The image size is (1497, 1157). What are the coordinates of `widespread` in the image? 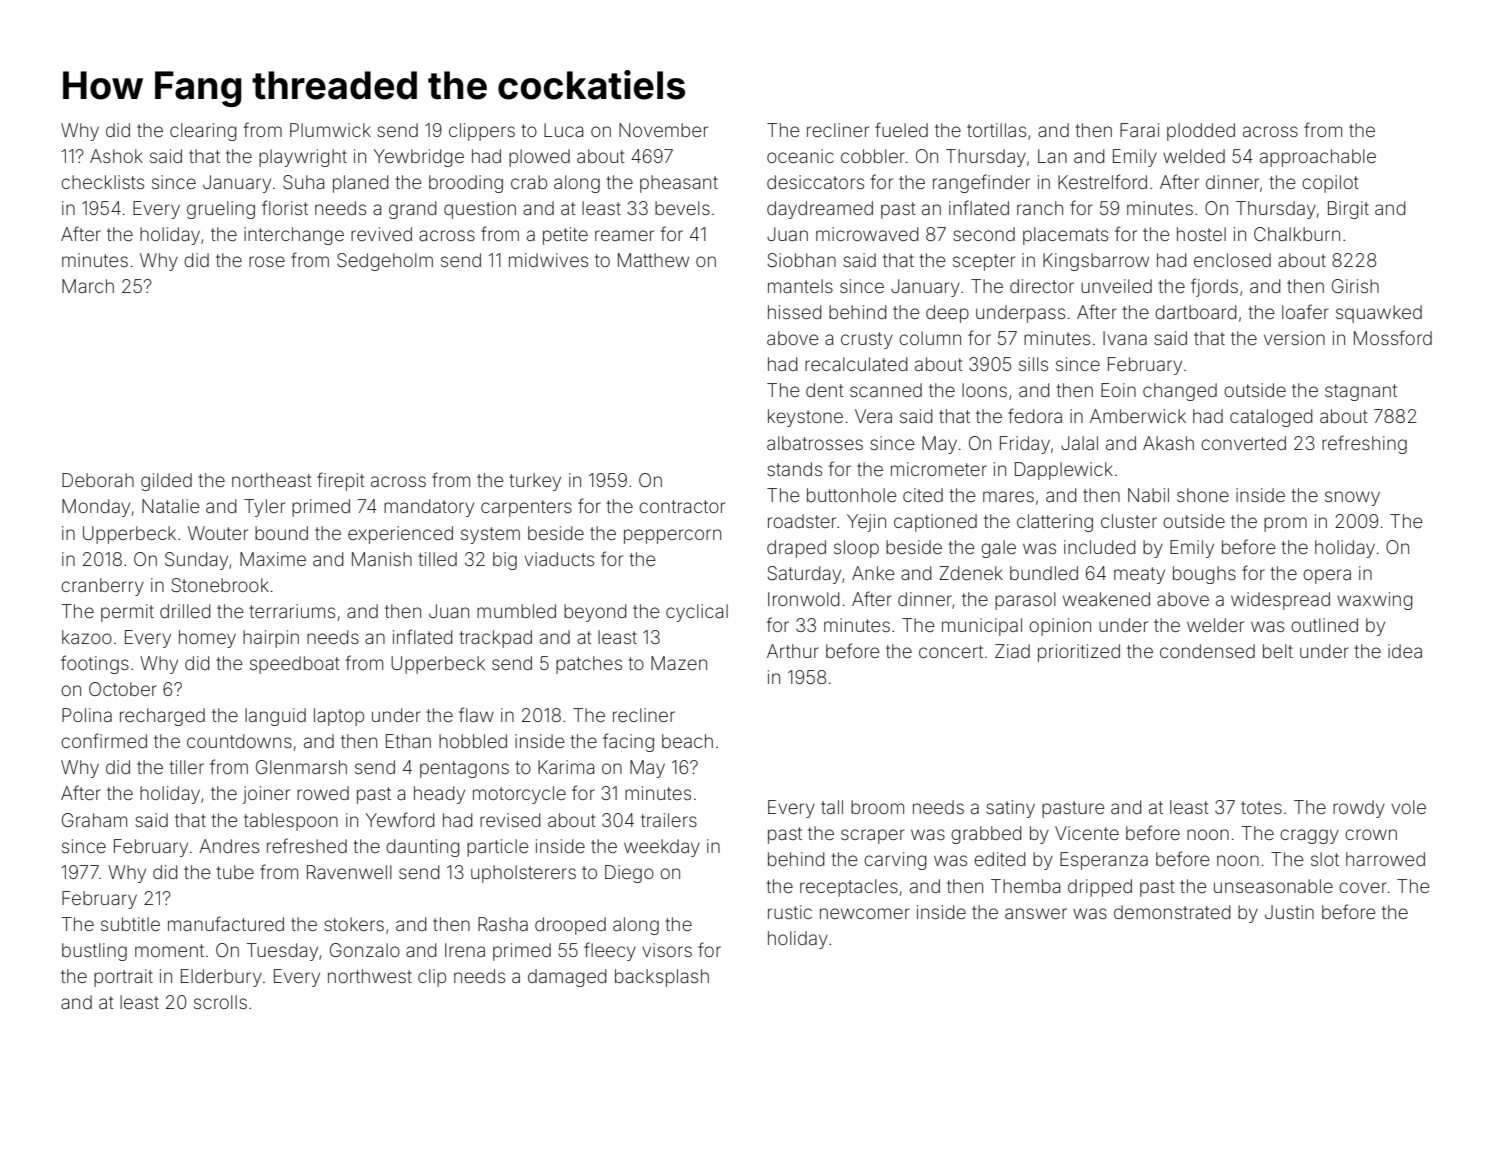 It's located at (1280, 601).
